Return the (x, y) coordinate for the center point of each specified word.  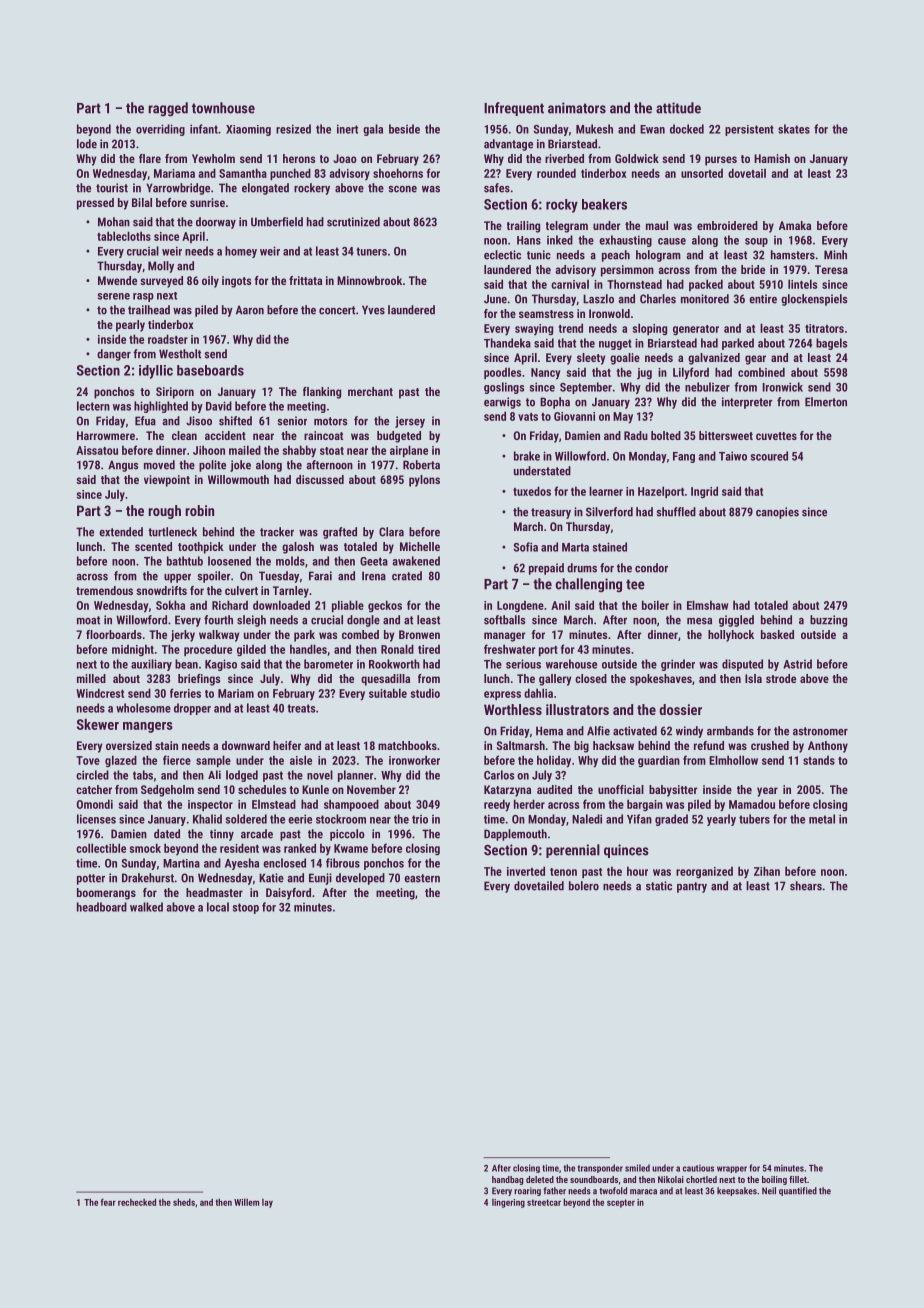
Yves (373, 310)
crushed (770, 745)
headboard (102, 907)
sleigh (251, 621)
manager (504, 637)
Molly (161, 267)
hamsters (793, 255)
